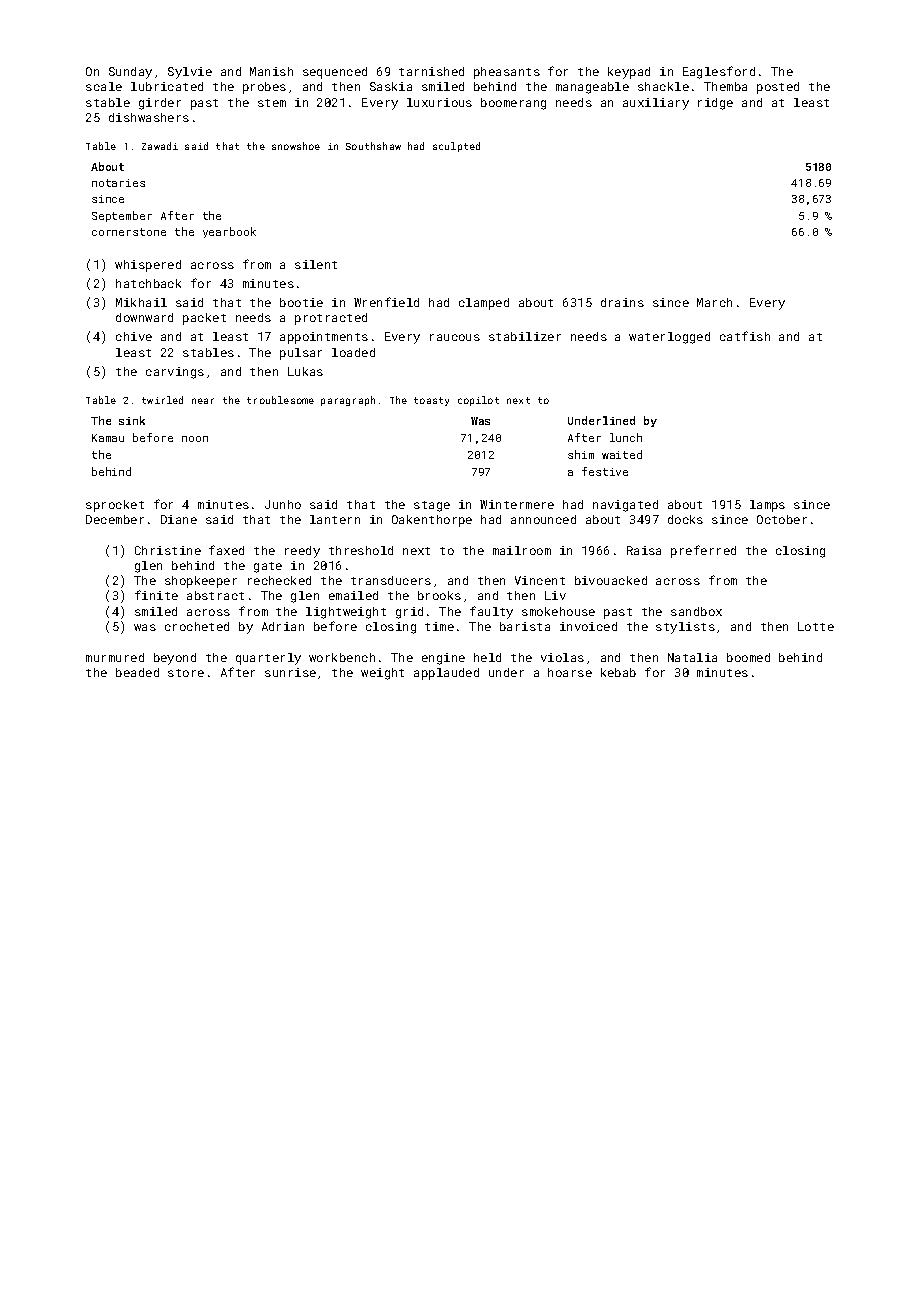  I want to click on paragraph, so click(348, 401).
